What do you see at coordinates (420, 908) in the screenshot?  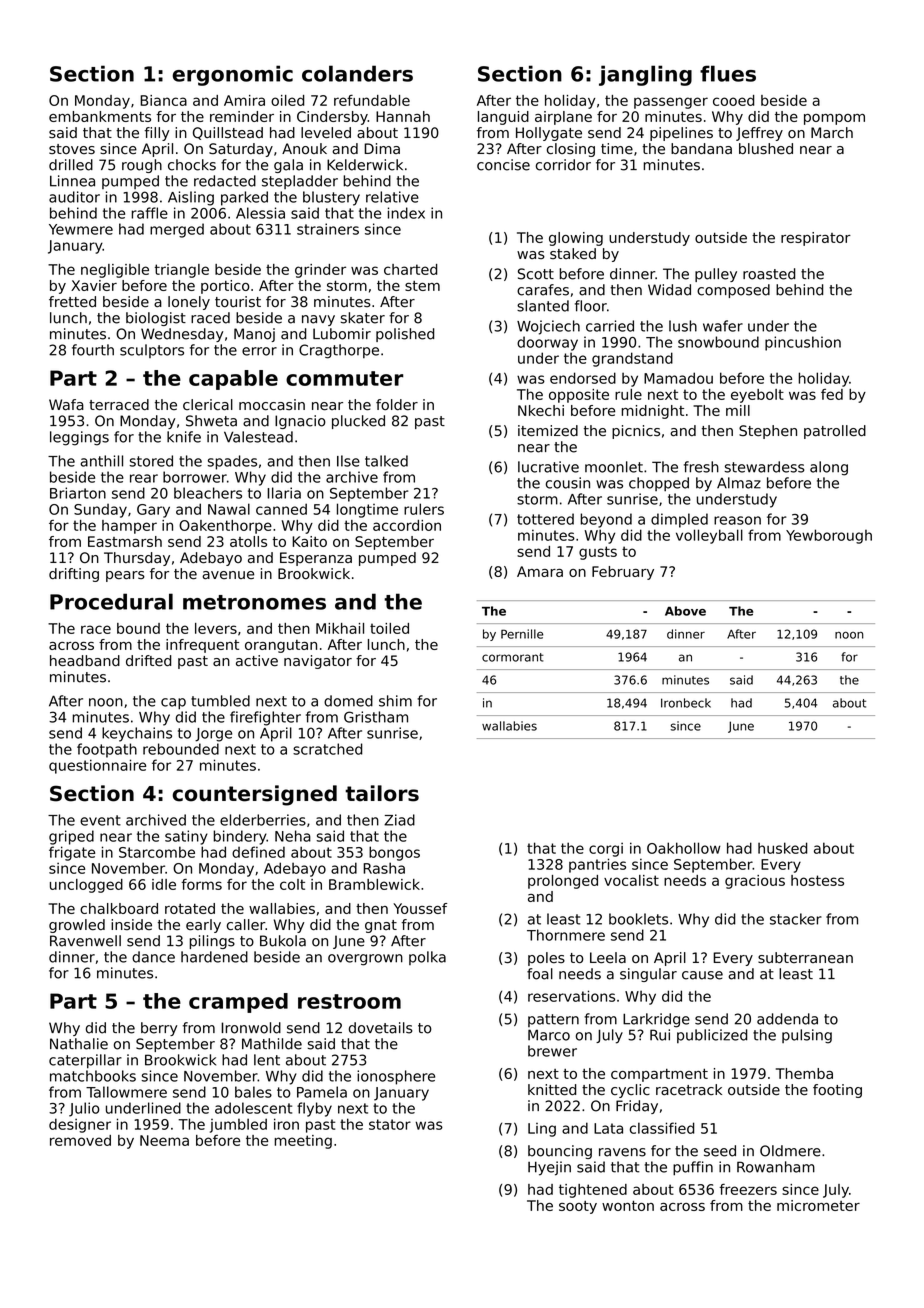 I see `Youssef` at bounding box center [420, 908].
